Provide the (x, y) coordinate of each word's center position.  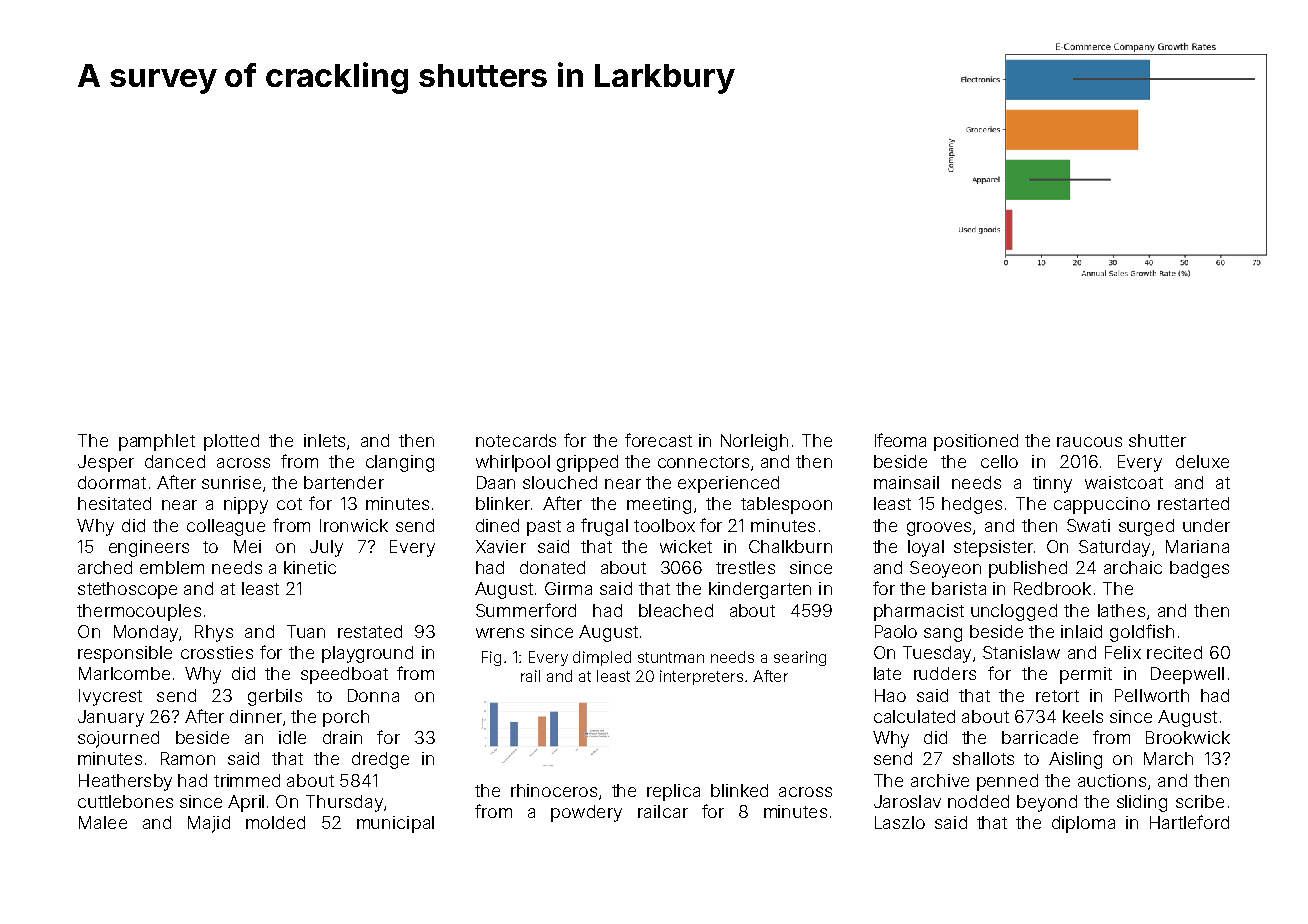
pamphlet (157, 442)
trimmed (247, 780)
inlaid (1081, 631)
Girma (568, 588)
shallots (983, 758)
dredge (380, 760)
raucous (1089, 442)
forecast (658, 440)
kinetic (310, 567)
